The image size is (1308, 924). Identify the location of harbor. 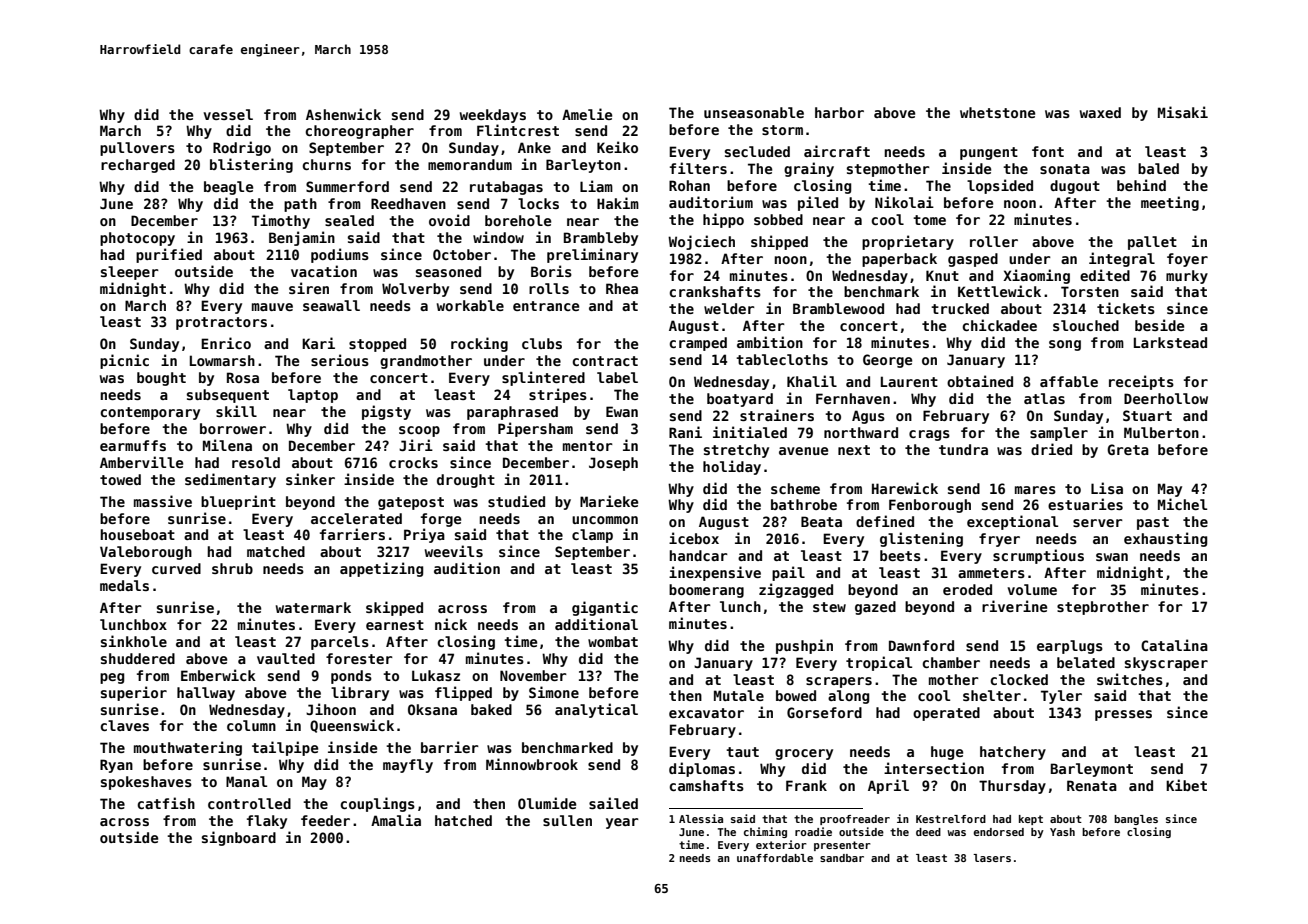
(839, 112).
